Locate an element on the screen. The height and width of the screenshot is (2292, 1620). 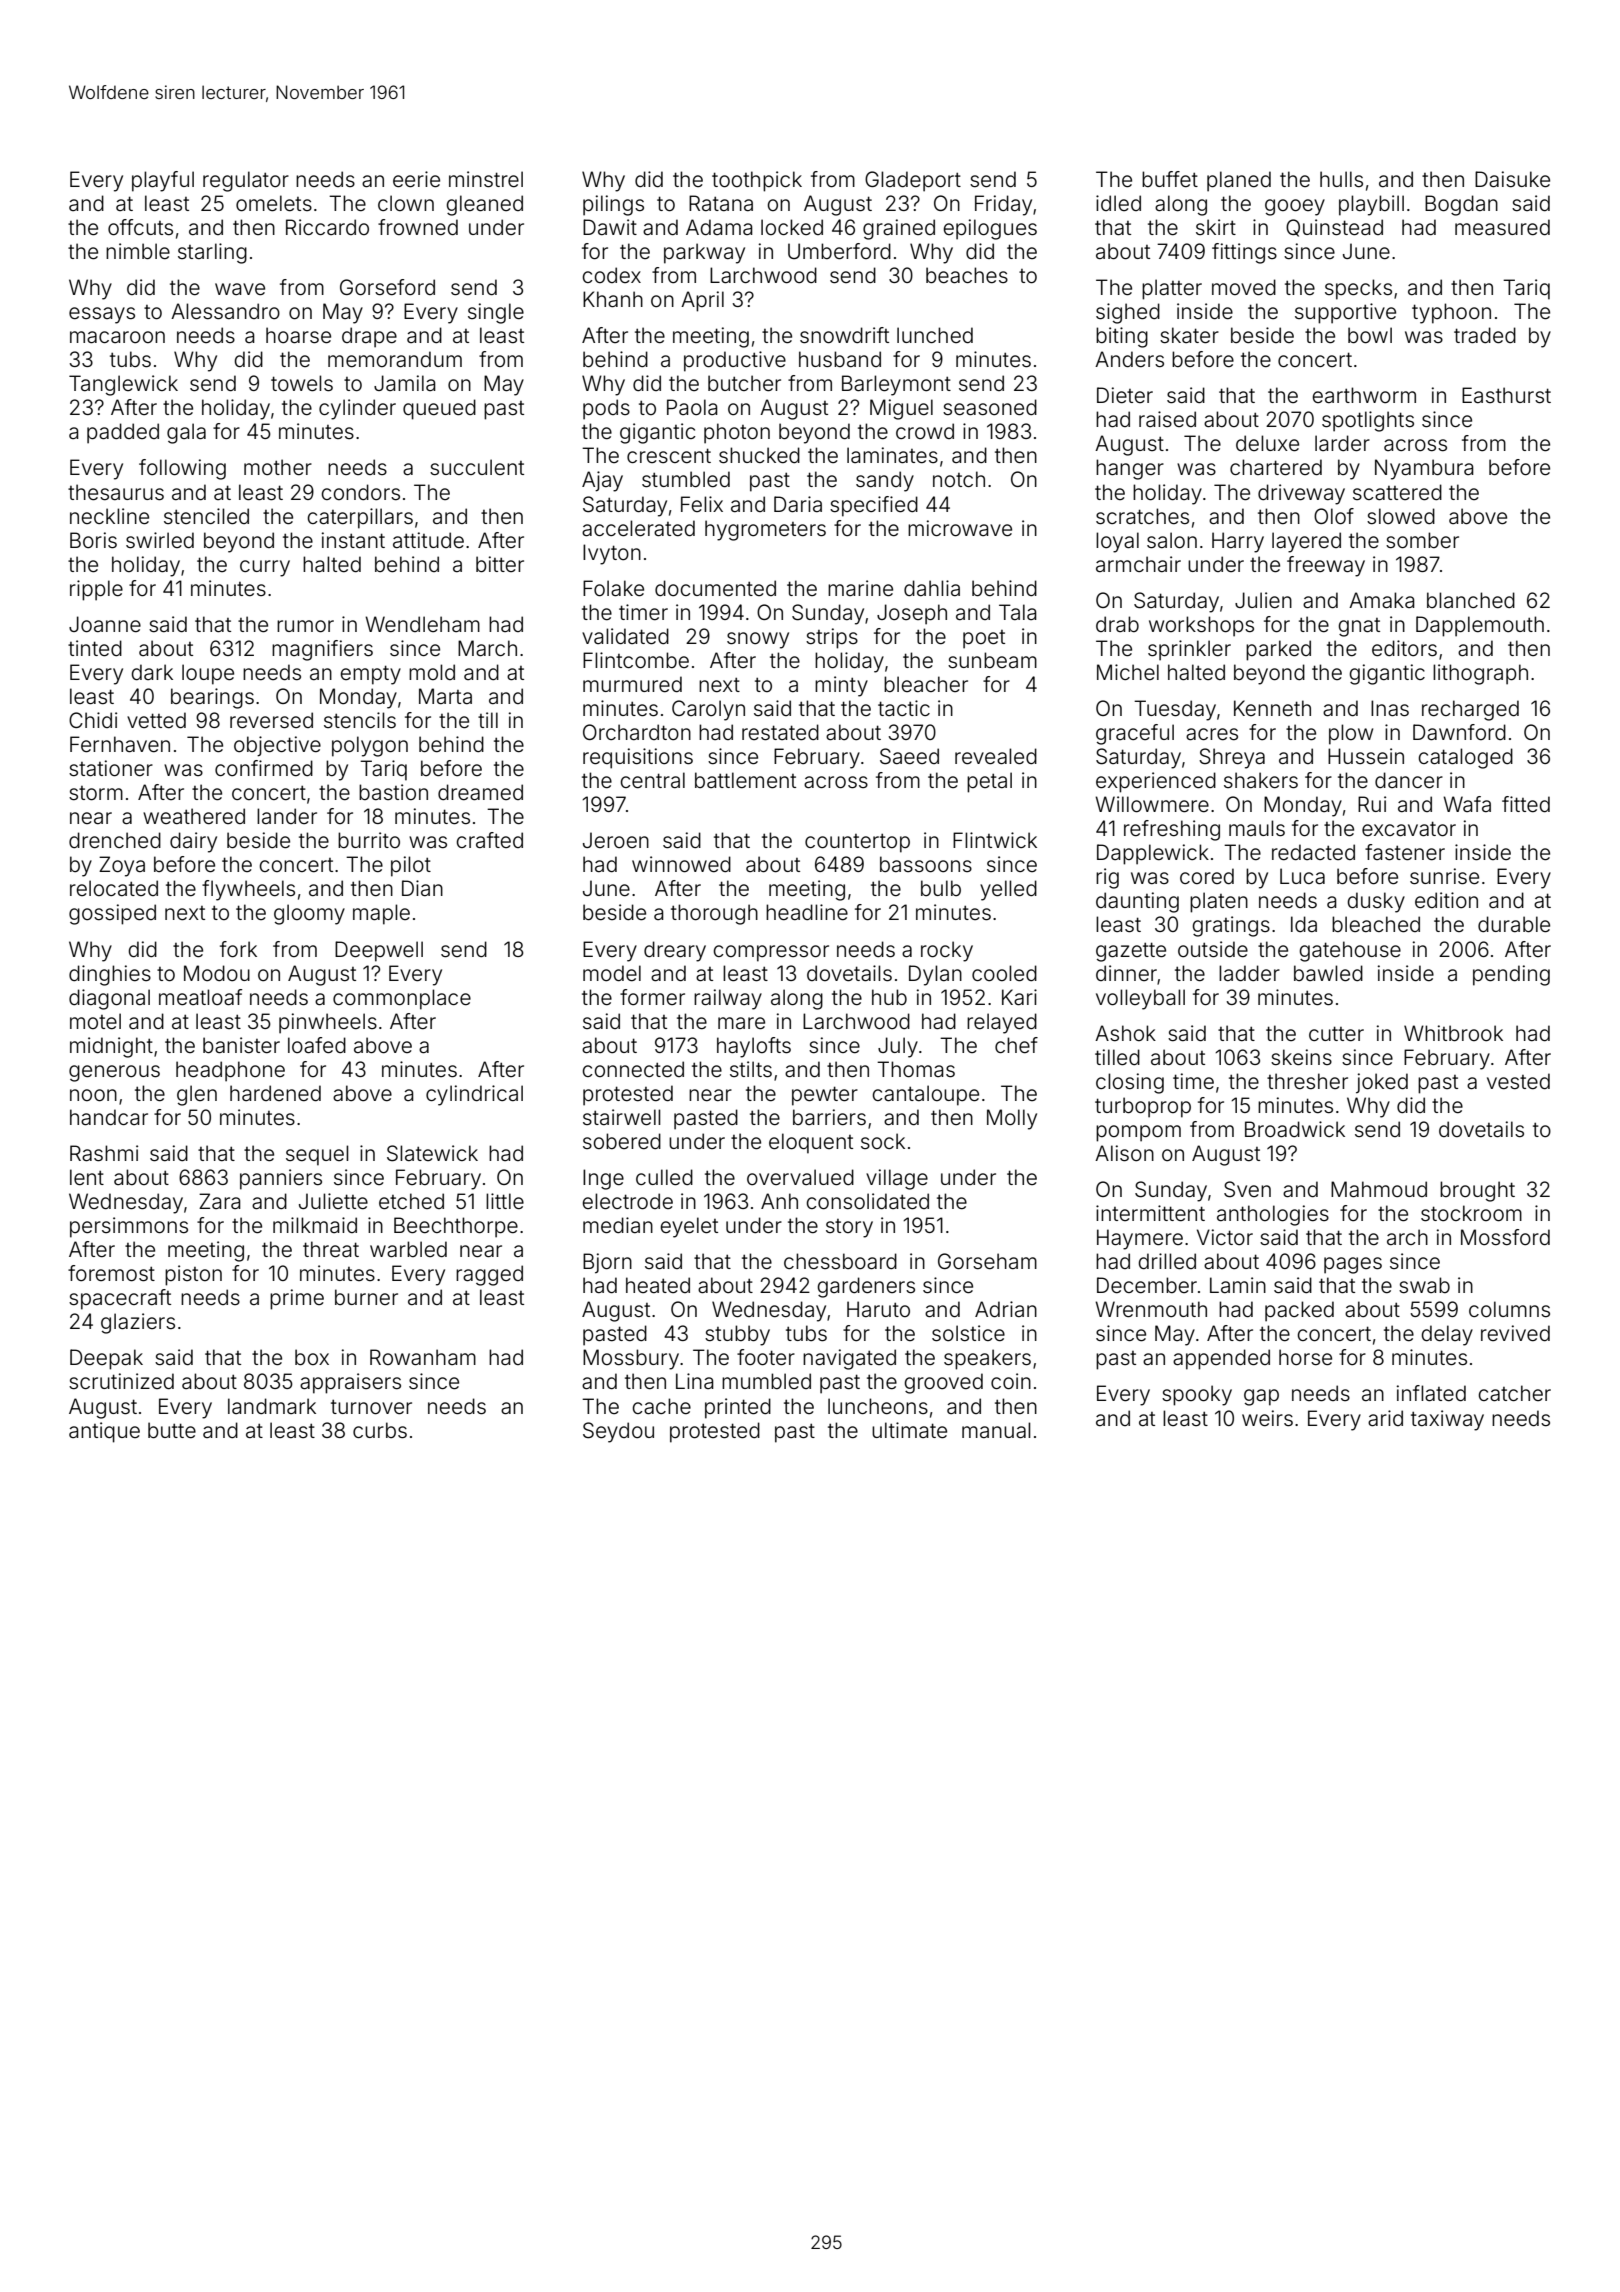
Daisuke is located at coordinates (1512, 179).
